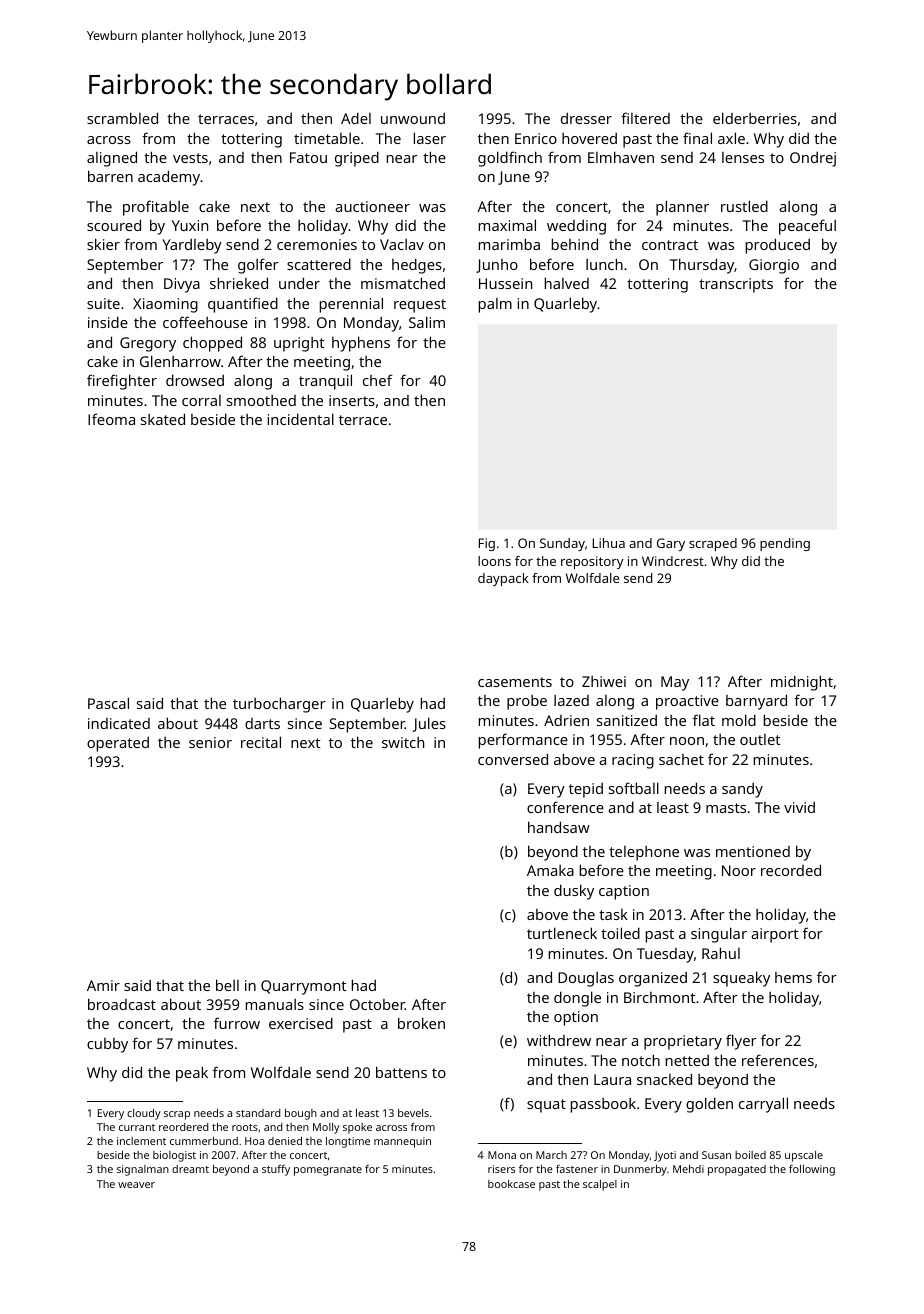 The image size is (924, 1314). I want to click on palm, so click(495, 305).
